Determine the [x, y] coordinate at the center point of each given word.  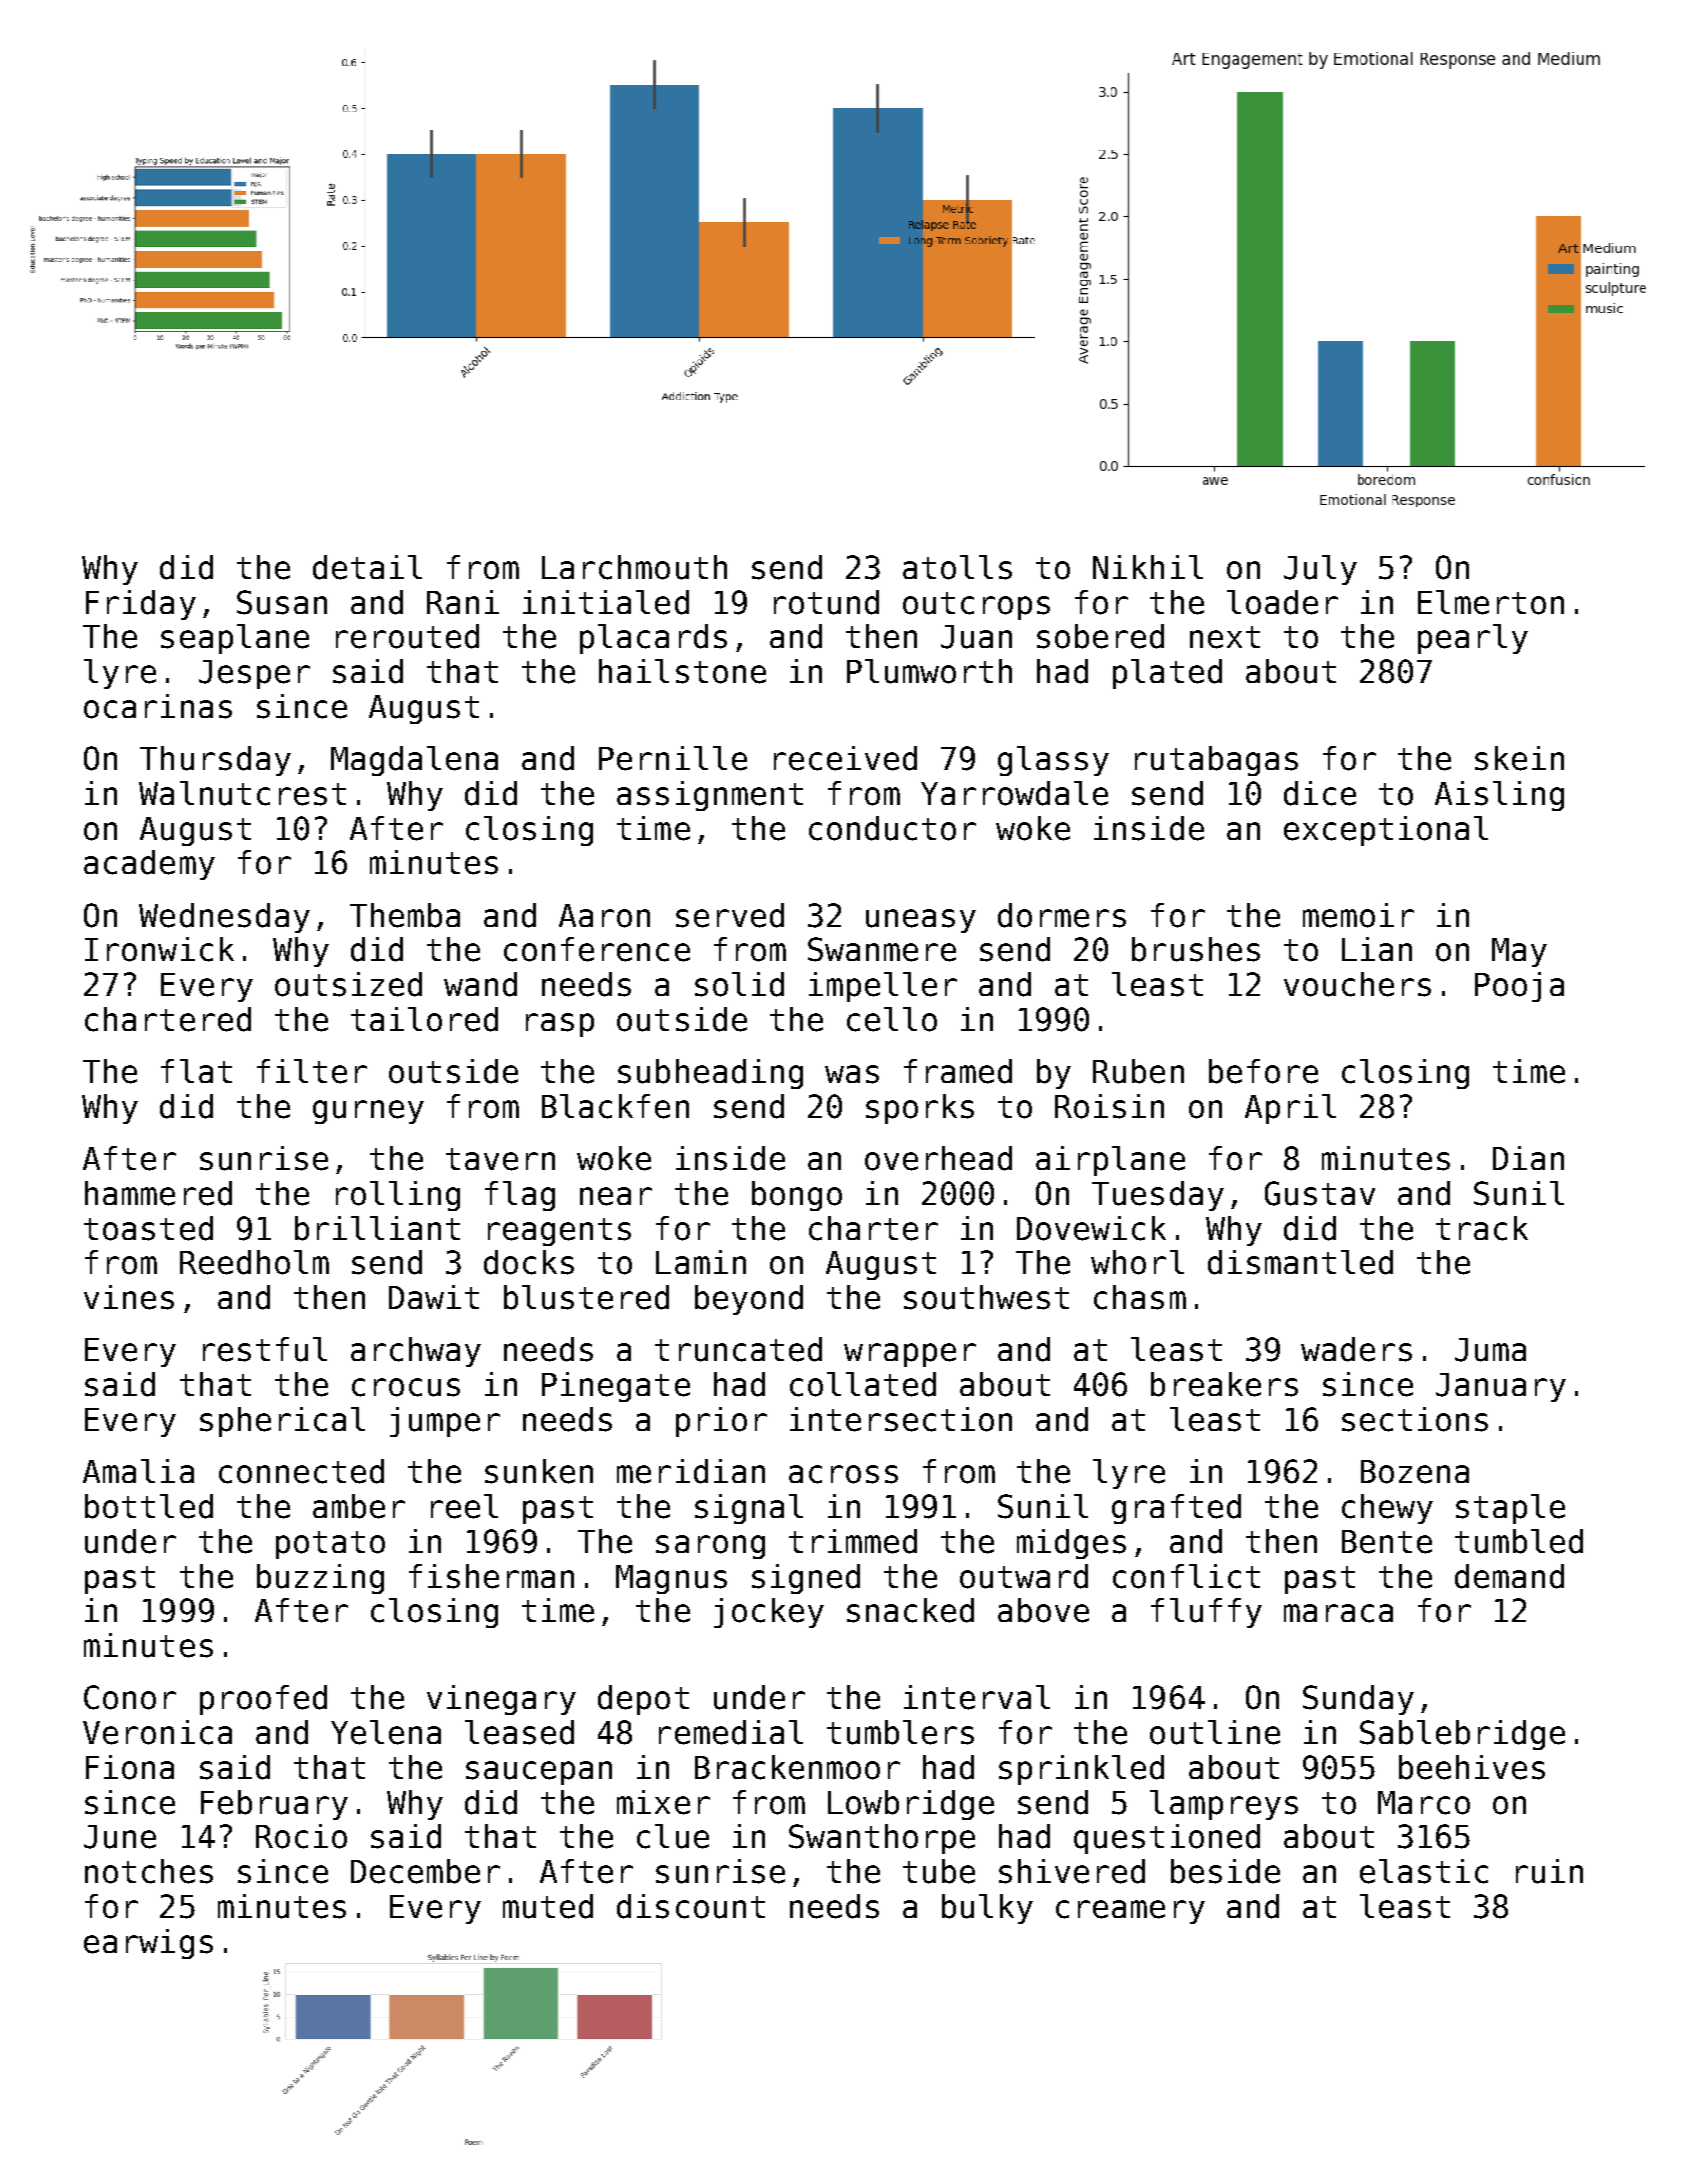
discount [691, 1906]
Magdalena [414, 761]
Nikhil [1148, 567]
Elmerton [1491, 602]
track [1482, 1228]
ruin [1549, 1871]
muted [548, 1906]
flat [196, 1071]
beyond [749, 1300]
